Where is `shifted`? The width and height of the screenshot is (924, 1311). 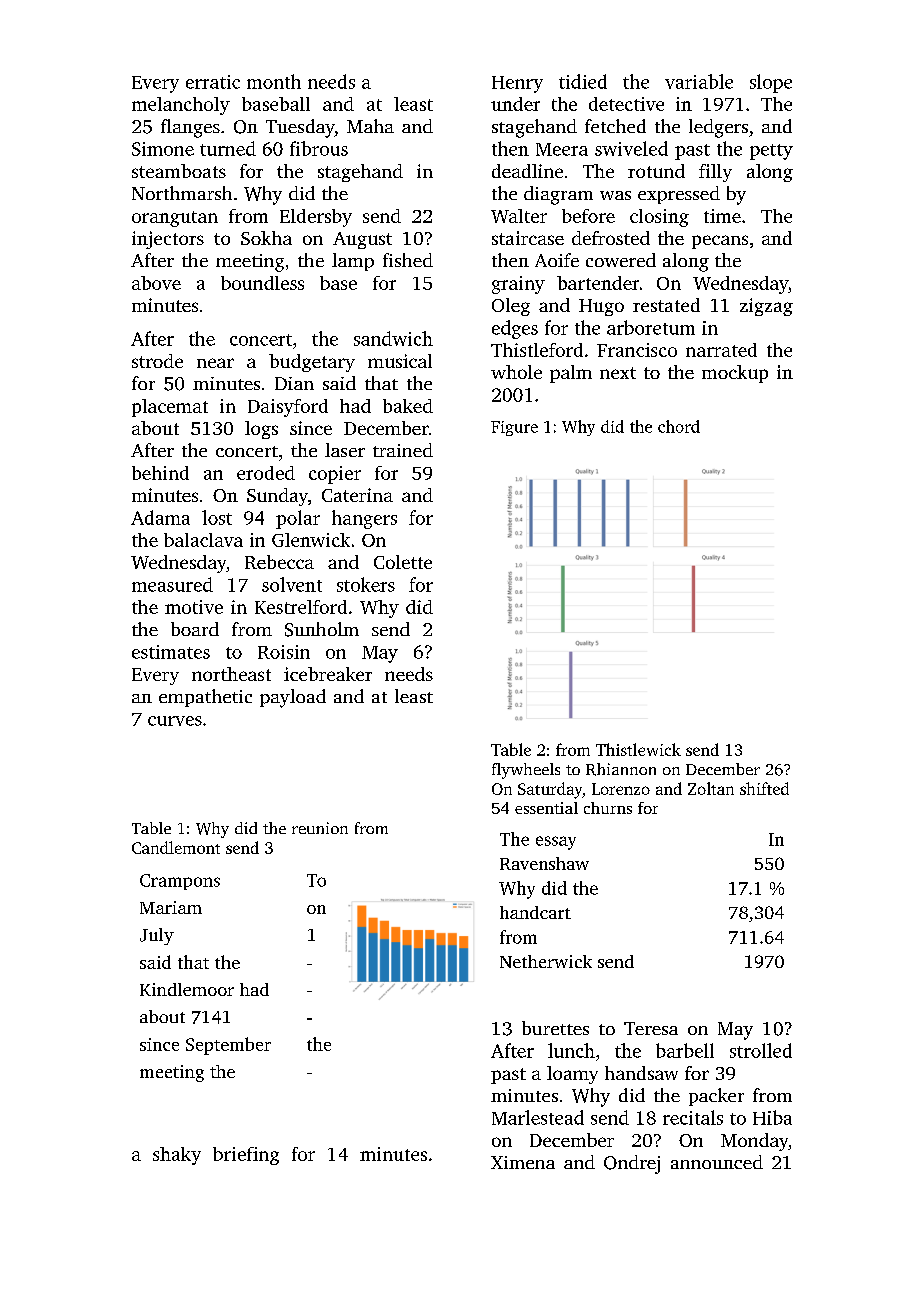 shifted is located at coordinates (764, 788).
